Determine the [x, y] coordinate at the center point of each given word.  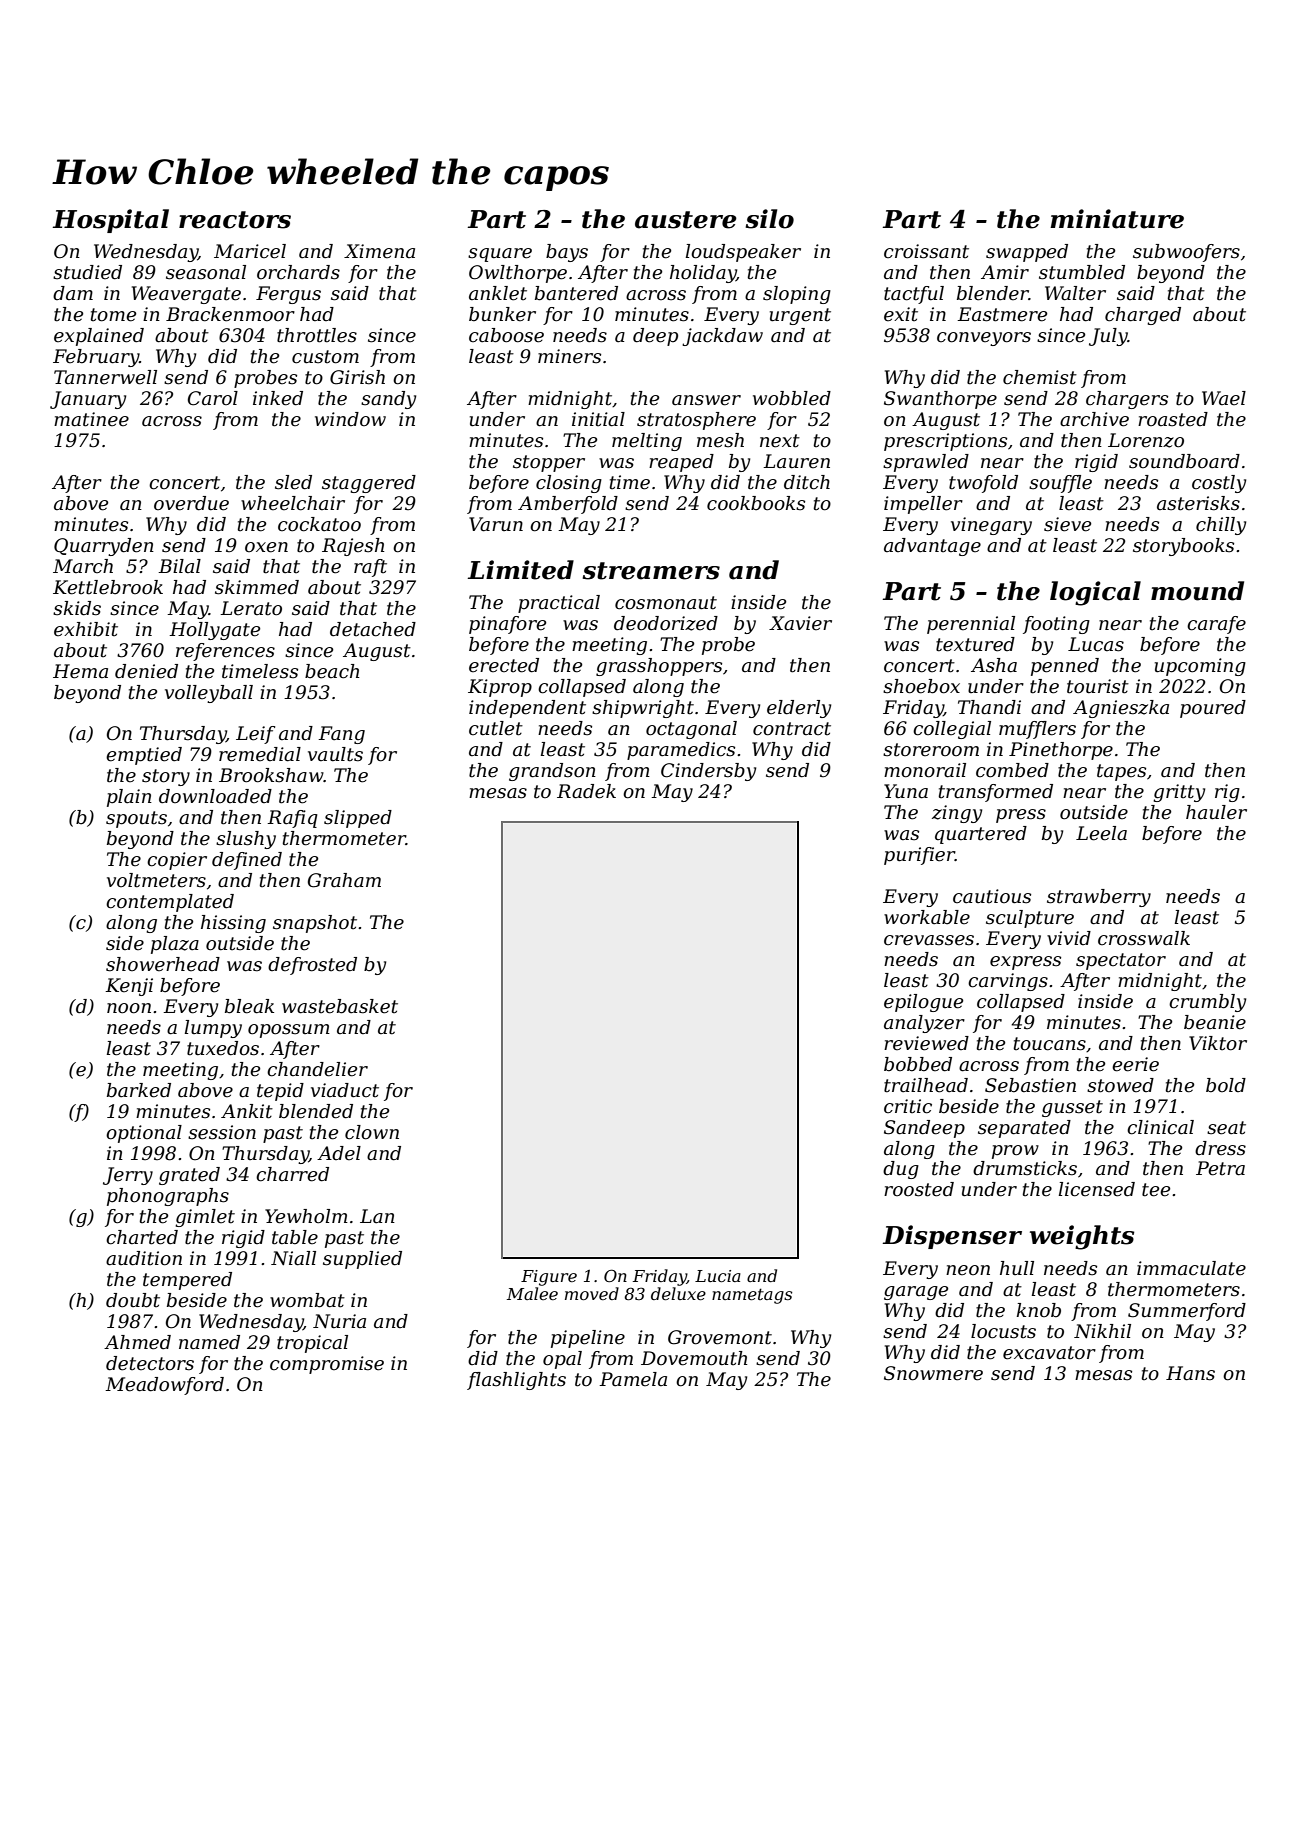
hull [1017, 1268]
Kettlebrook [108, 587]
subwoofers [1186, 253]
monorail [925, 770]
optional [144, 1134]
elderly [799, 709]
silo [770, 219]
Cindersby [708, 772]
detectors [150, 1363]
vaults [335, 754]
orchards [298, 272]
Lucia [718, 1276]
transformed [996, 793]
